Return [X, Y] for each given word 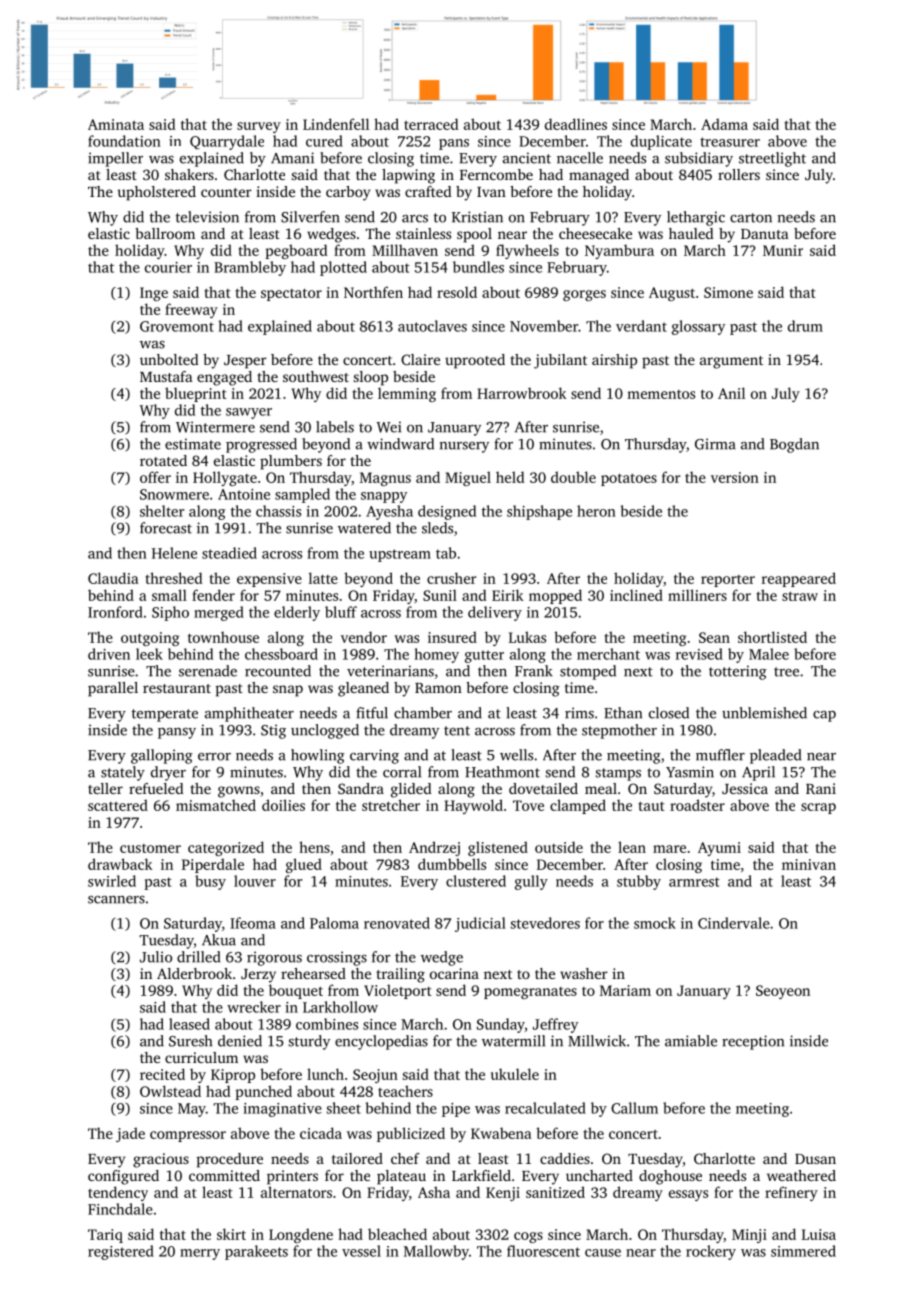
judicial [480, 924]
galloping [162, 756]
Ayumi [719, 849]
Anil [731, 393]
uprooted [475, 361]
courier [168, 267]
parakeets [256, 1252]
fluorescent [543, 1251]
